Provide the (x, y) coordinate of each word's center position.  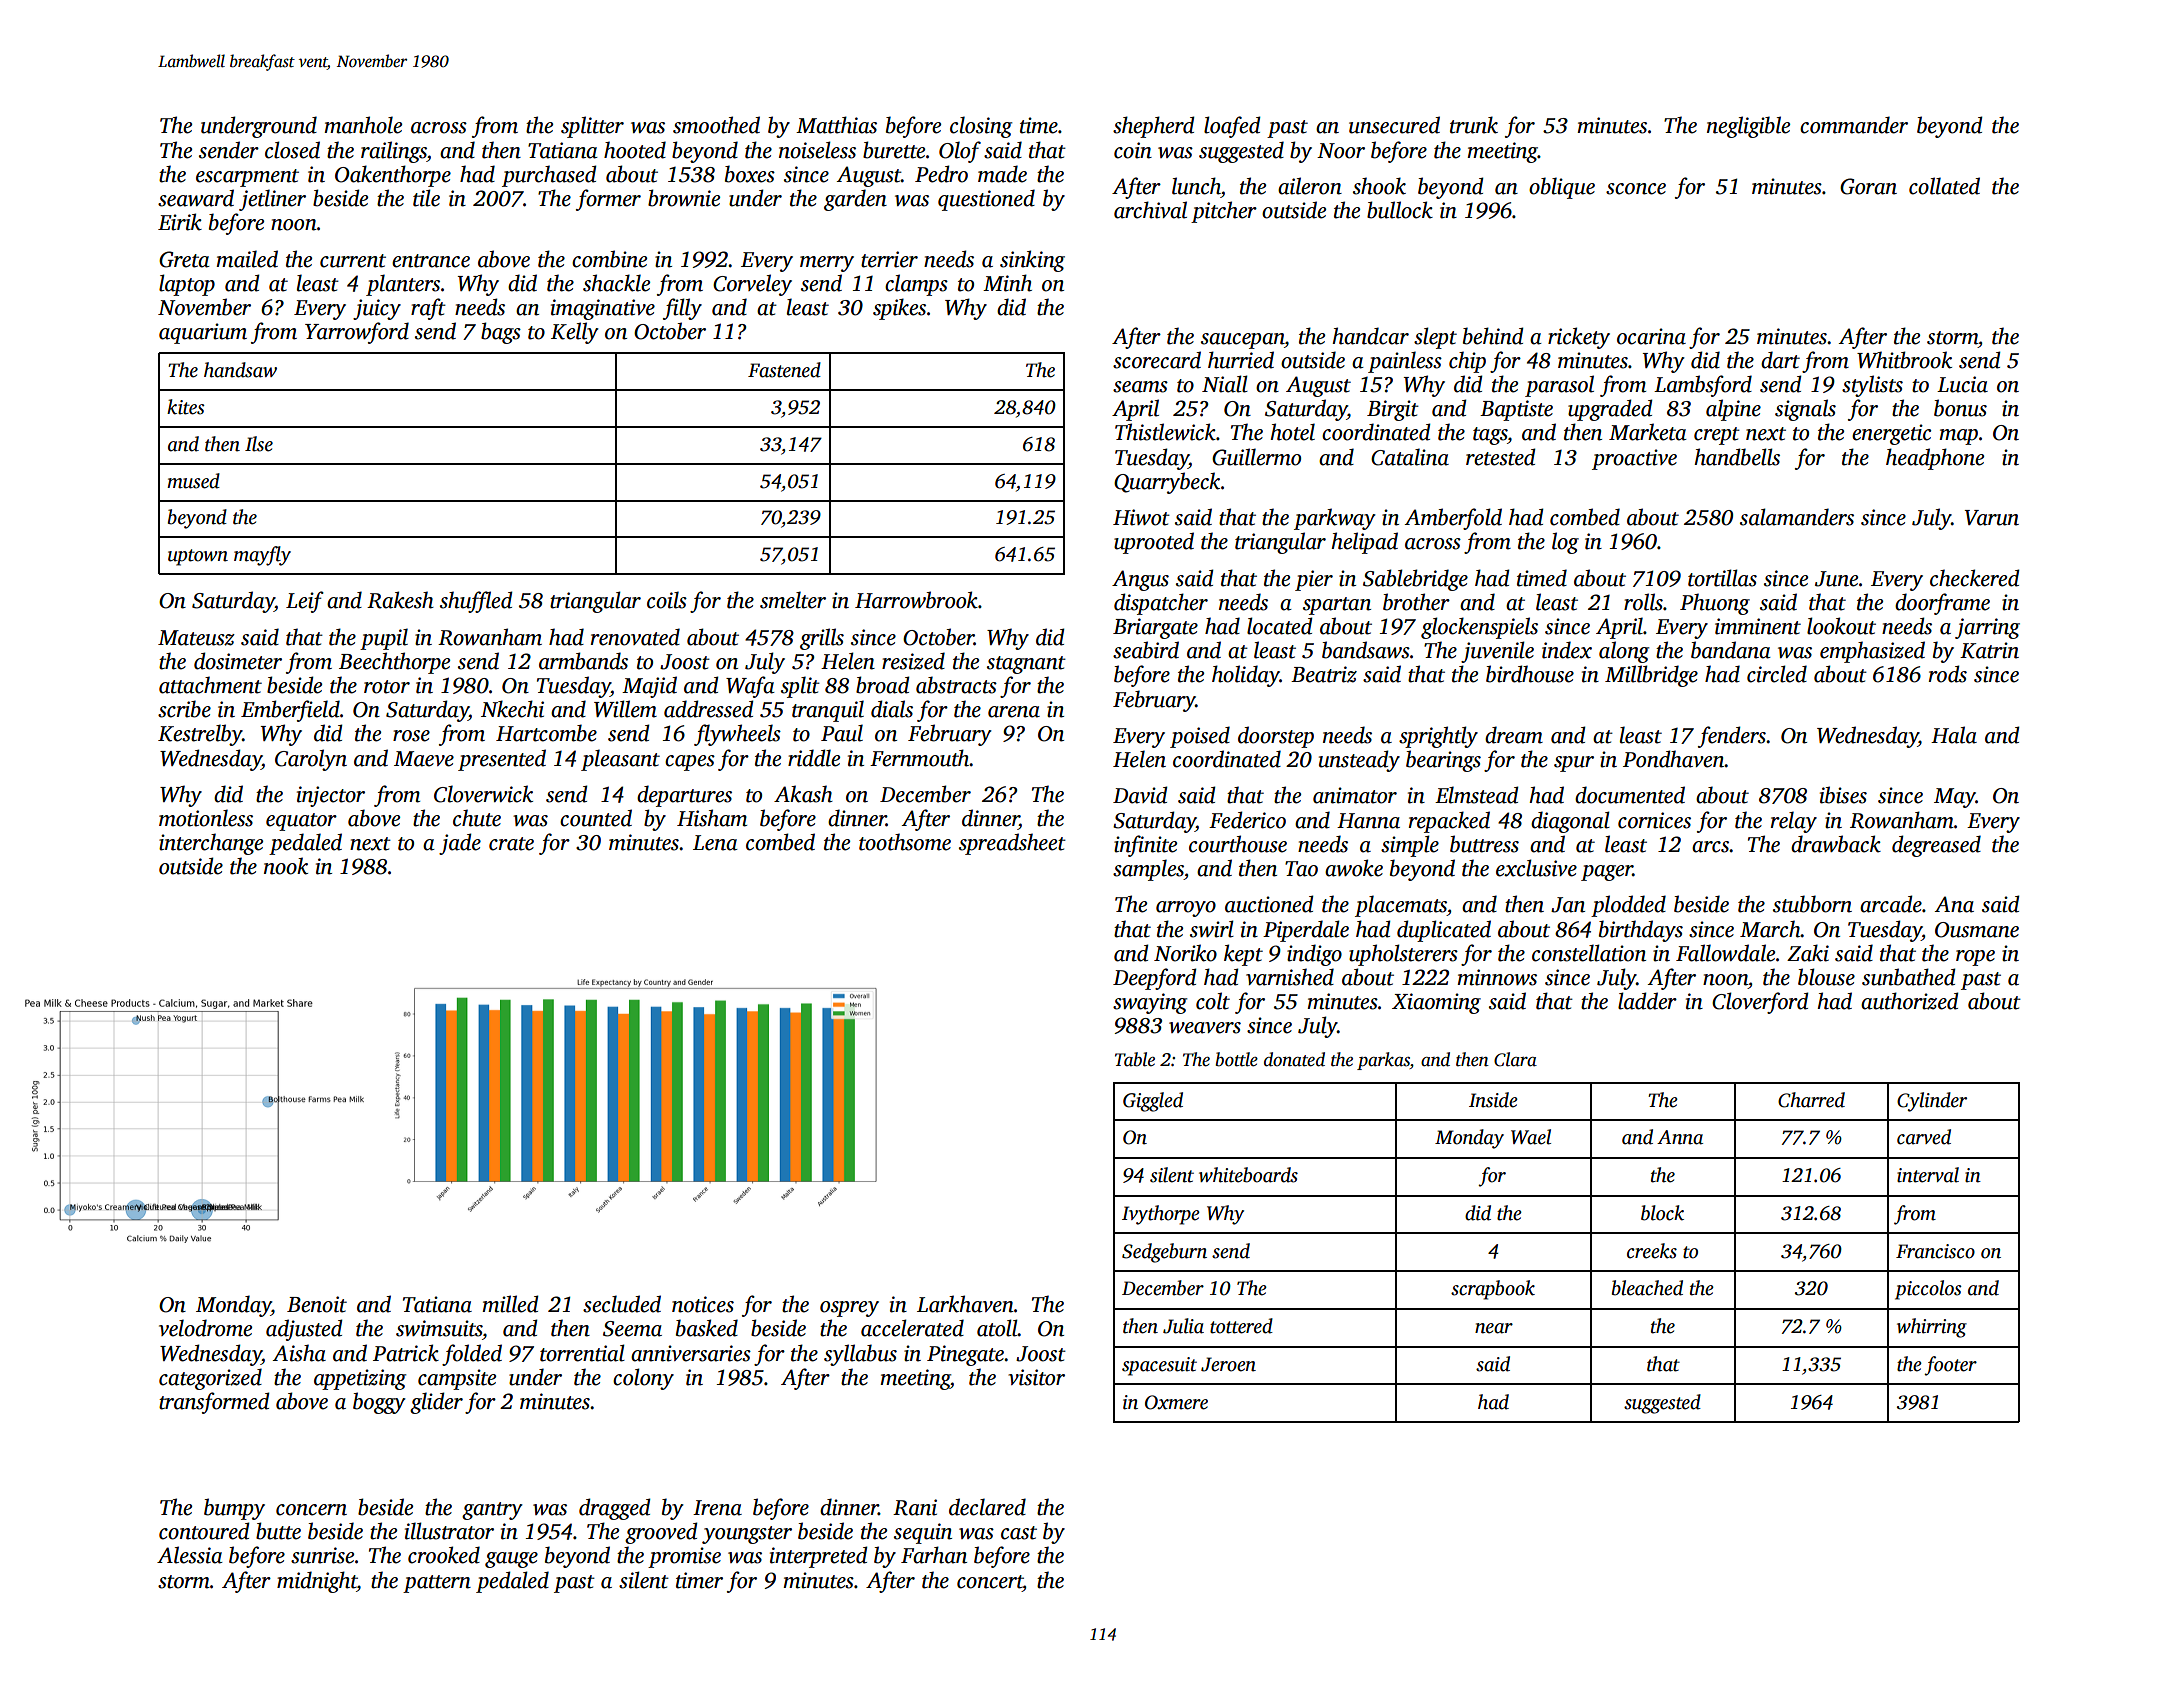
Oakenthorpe (393, 176)
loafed (1232, 127)
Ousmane (1977, 930)
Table (1135, 1059)
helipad (1364, 543)
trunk (1474, 125)
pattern (437, 1584)
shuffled (476, 602)
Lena (715, 843)
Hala (1954, 735)
